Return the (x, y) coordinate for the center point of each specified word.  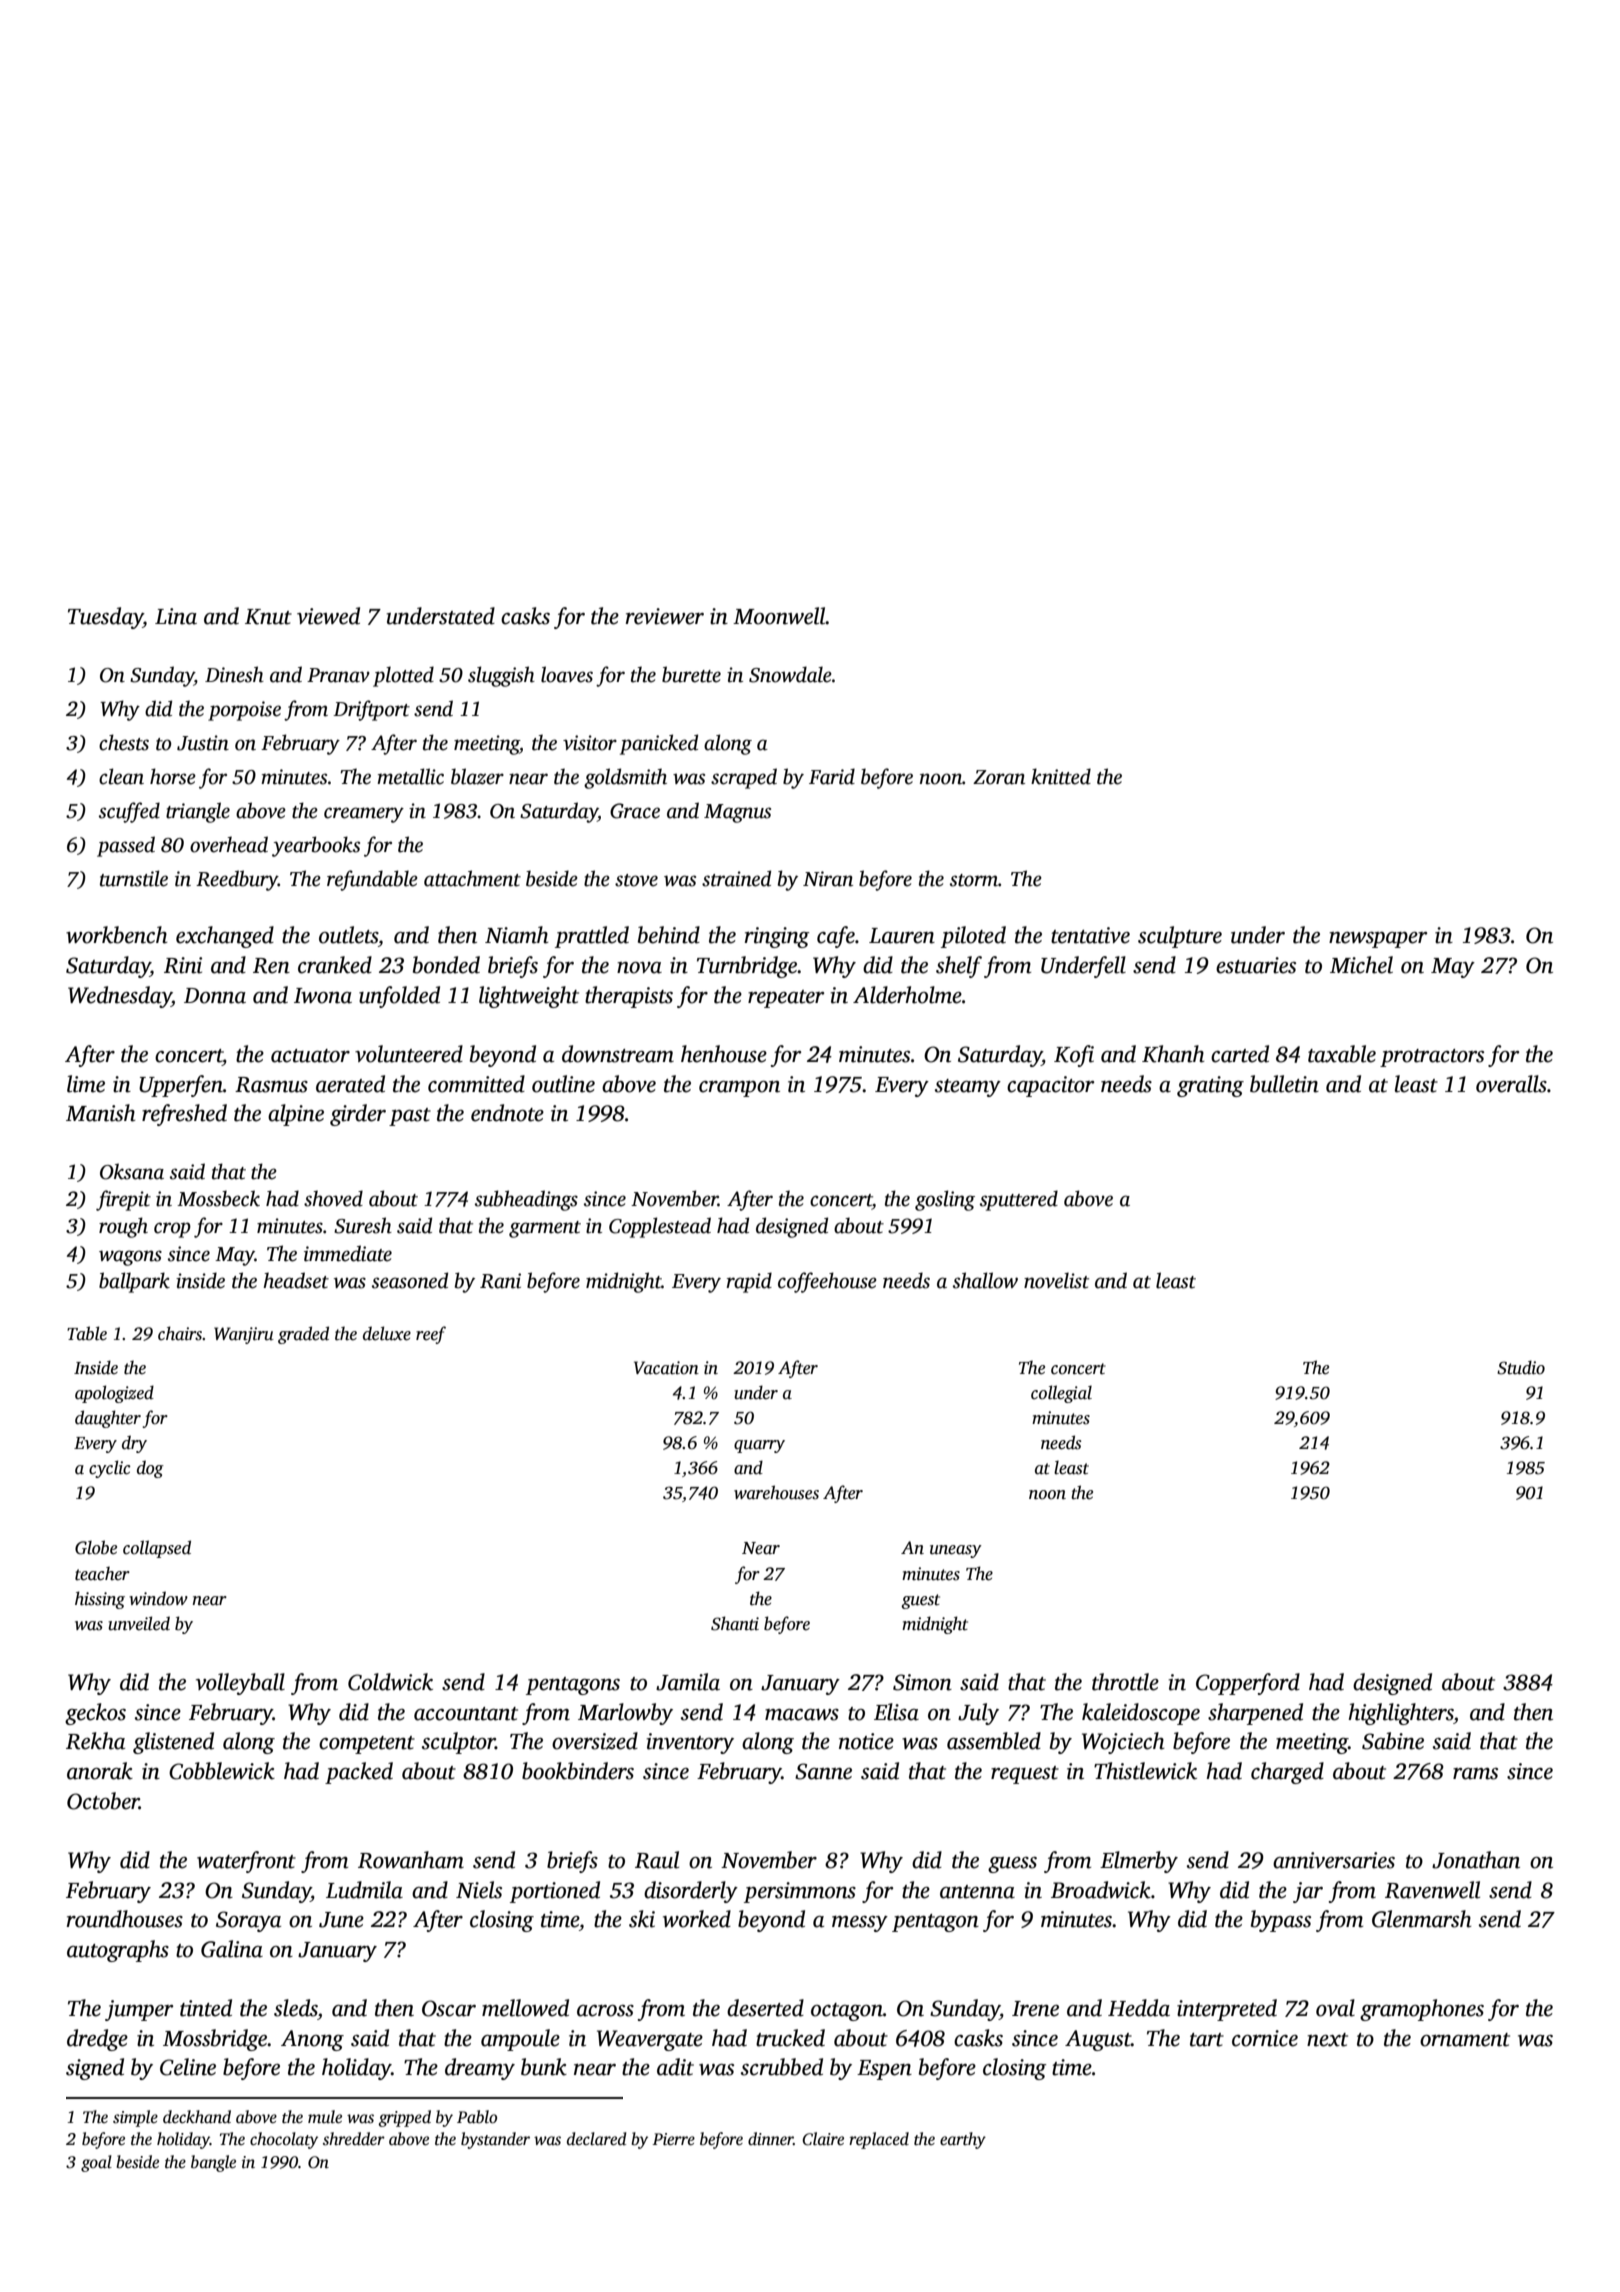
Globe (96, 1547)
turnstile (134, 878)
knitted (1061, 776)
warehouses (776, 1492)
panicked (659, 744)
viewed (328, 616)
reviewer (665, 616)
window (158, 1598)
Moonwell (779, 616)
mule (325, 2117)
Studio (1521, 1367)
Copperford (1248, 1684)
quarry (759, 1446)
